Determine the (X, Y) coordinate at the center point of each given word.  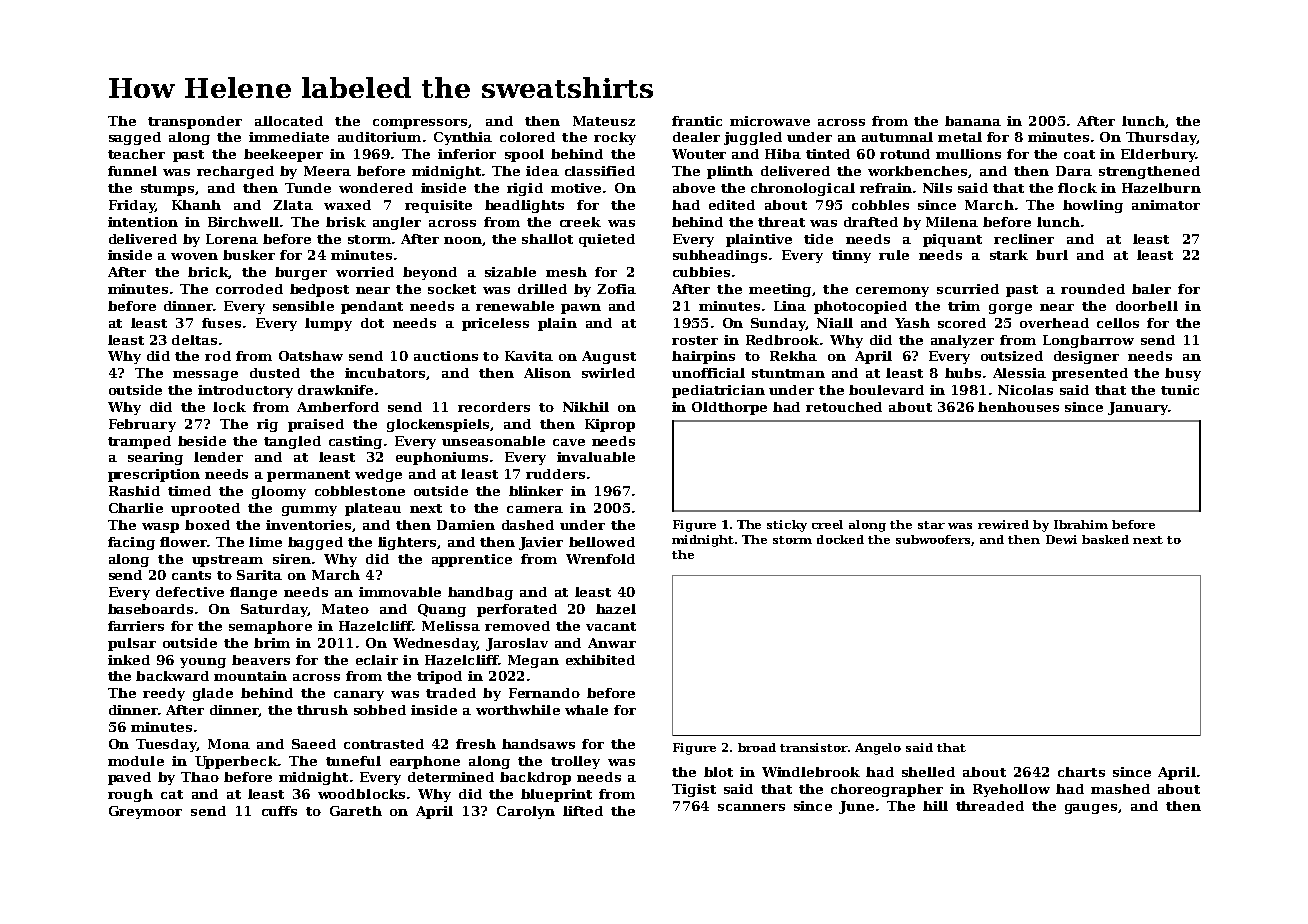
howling (1093, 206)
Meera (327, 171)
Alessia (1019, 373)
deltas (194, 340)
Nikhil (586, 407)
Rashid (134, 491)
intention (143, 222)
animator (1166, 205)
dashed (528, 525)
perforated (517, 610)
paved (129, 778)
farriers (136, 626)
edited (732, 205)
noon (463, 240)
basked (1105, 539)
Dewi (1061, 539)
